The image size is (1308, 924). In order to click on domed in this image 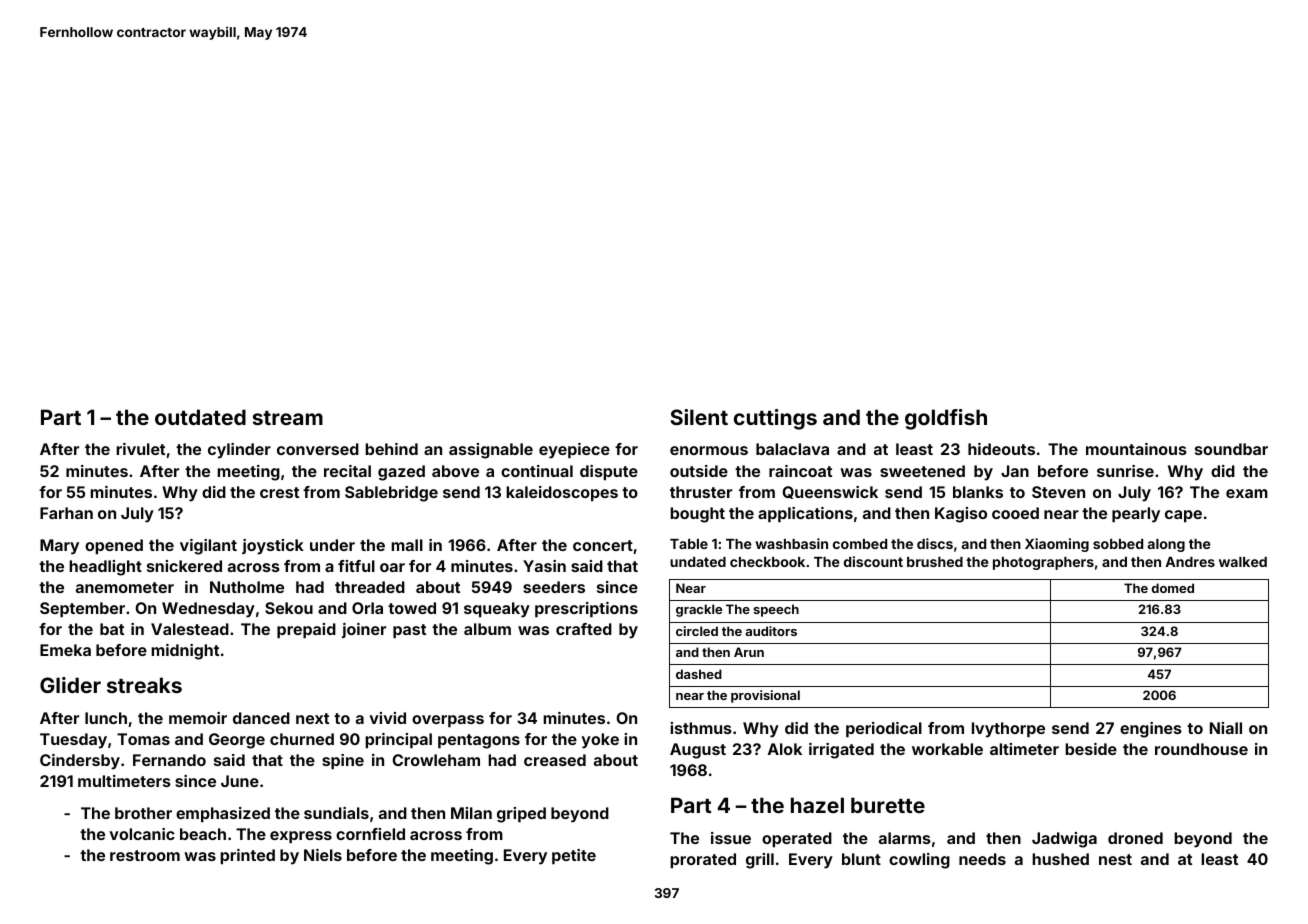, I will do `click(1173, 588)`.
